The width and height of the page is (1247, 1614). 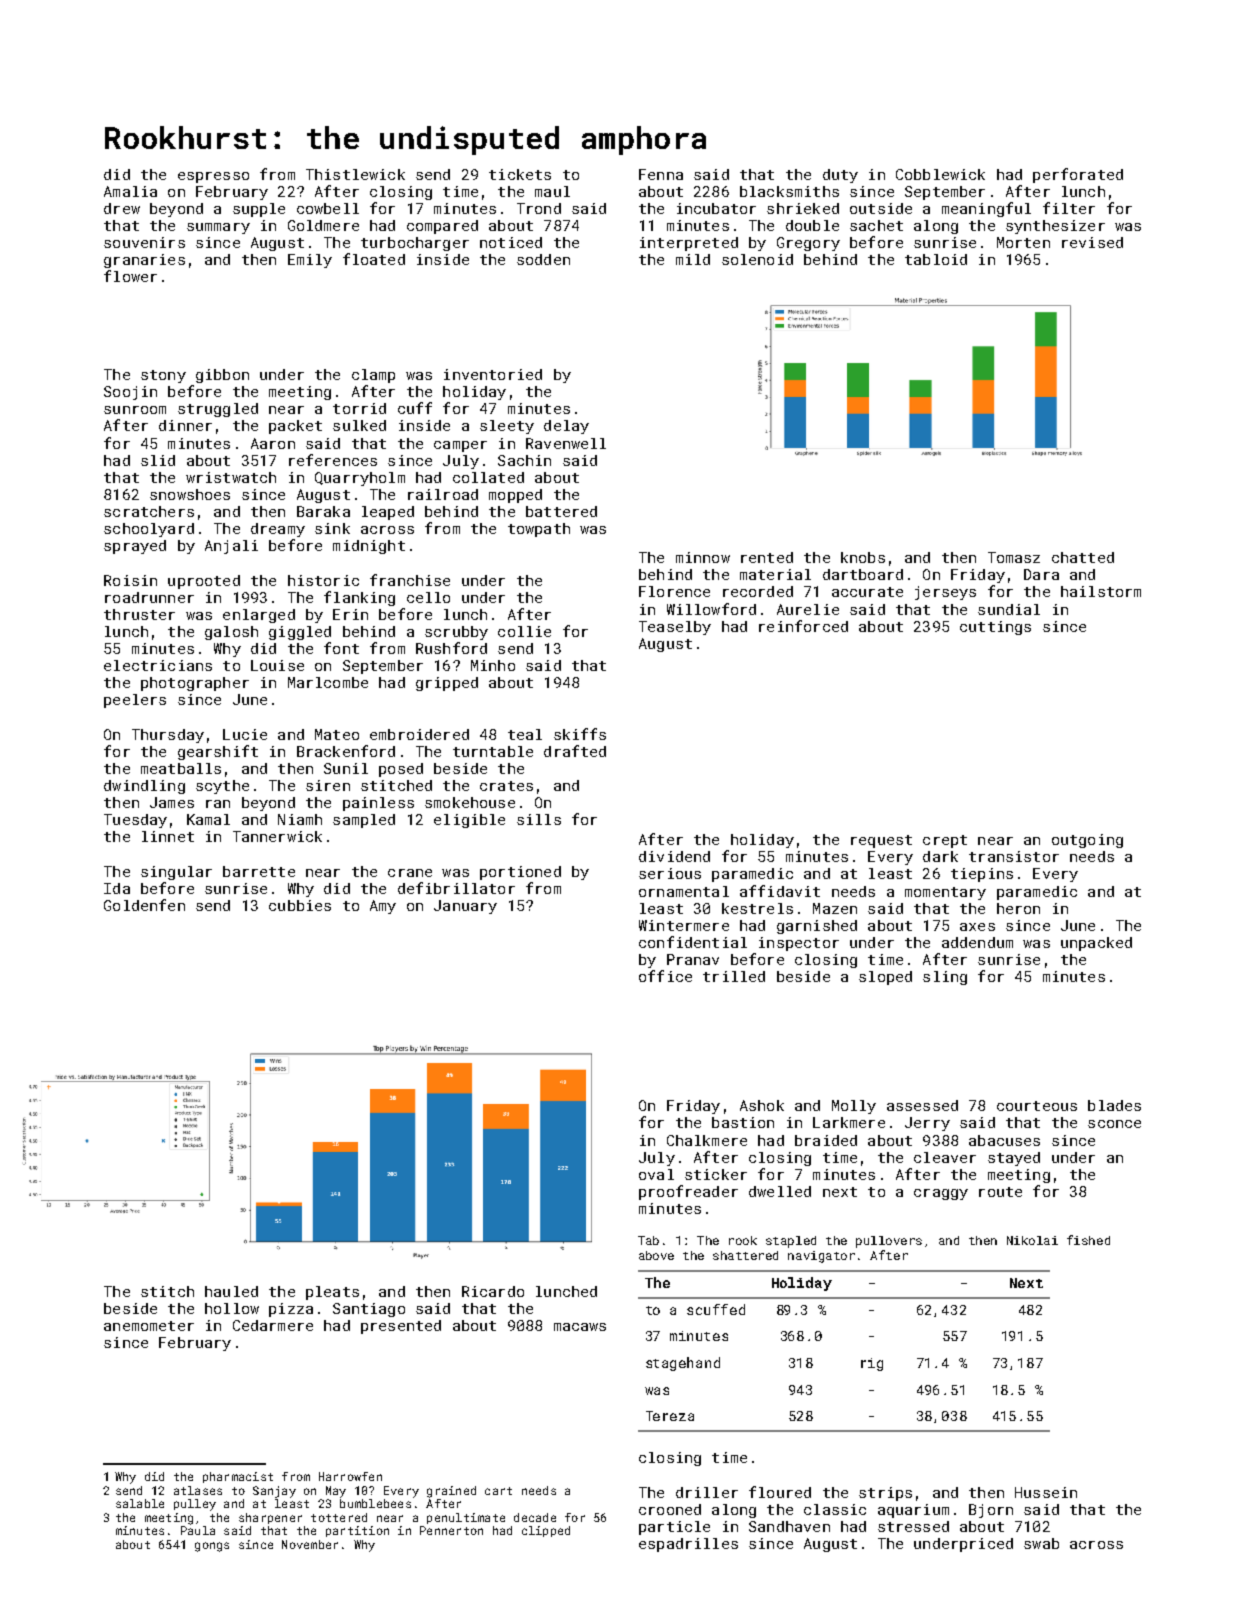 I want to click on tickets, so click(x=520, y=174).
